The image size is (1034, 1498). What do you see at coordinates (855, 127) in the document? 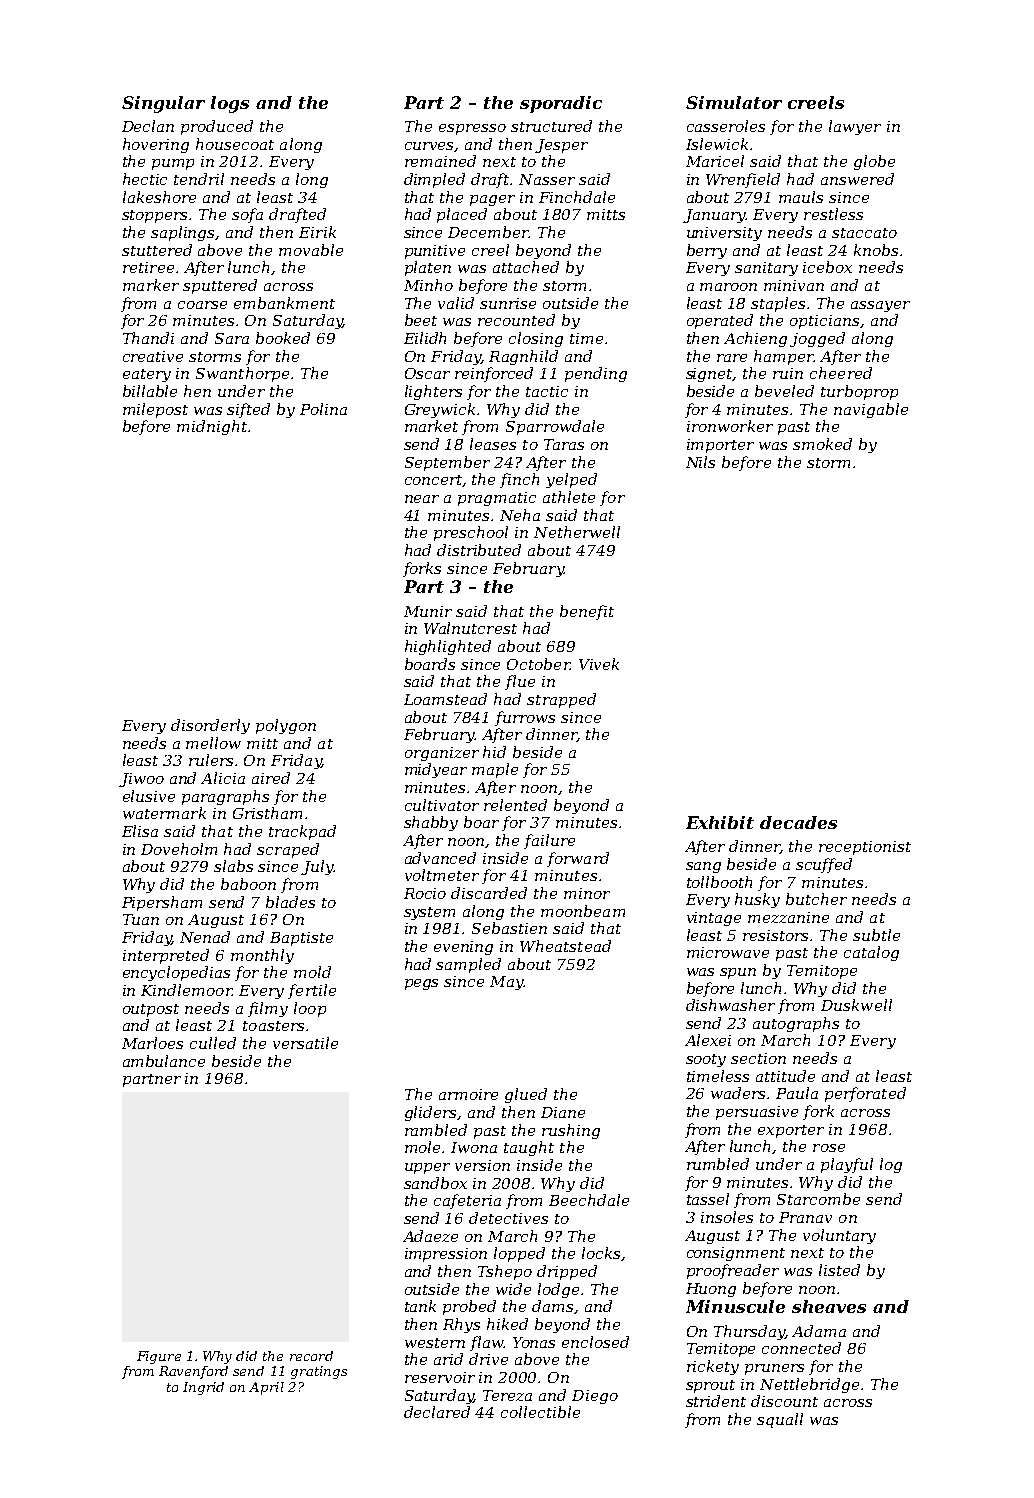
I see `lawyer` at bounding box center [855, 127].
